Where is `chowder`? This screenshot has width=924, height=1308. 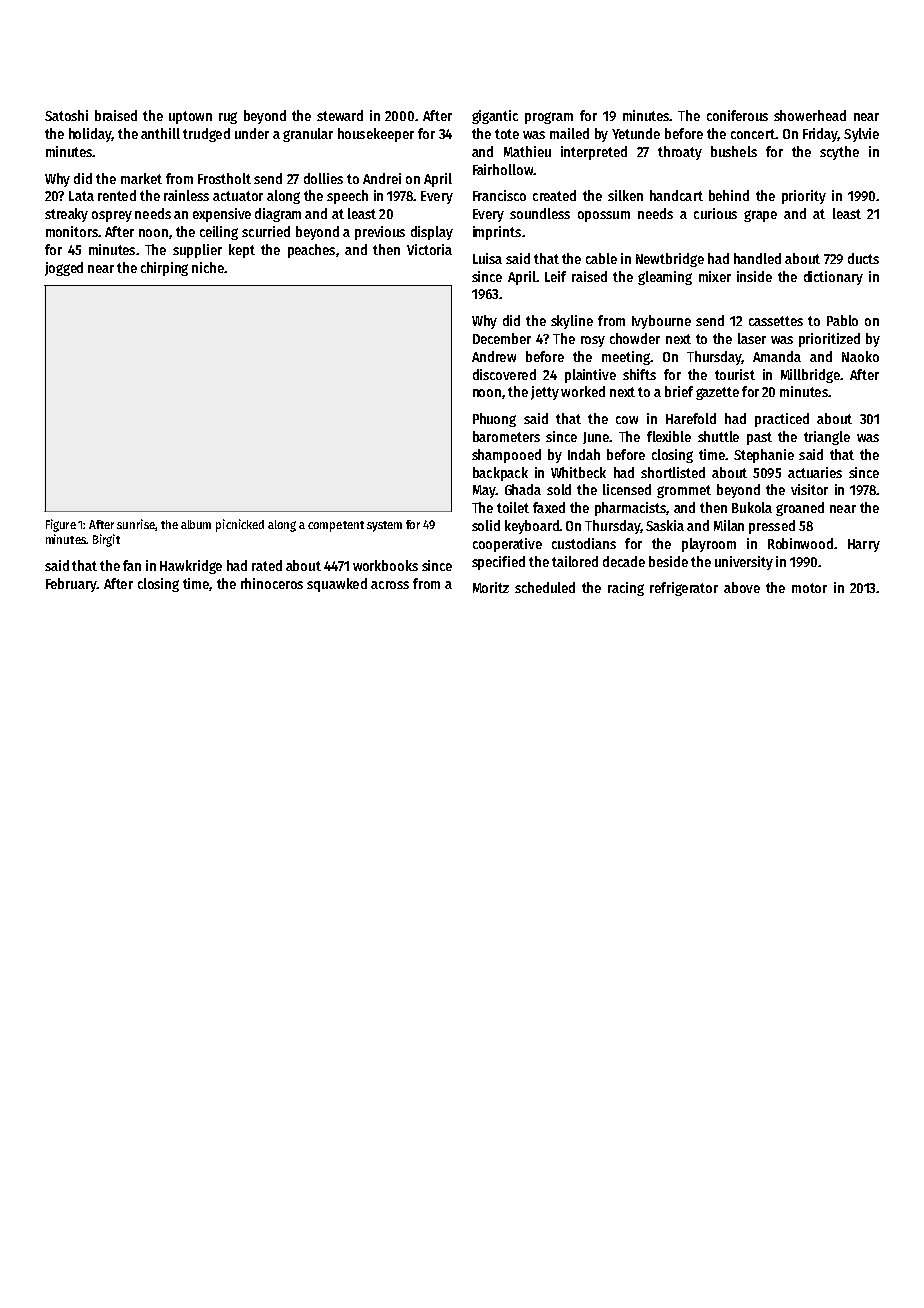 chowder is located at coordinates (635, 338).
